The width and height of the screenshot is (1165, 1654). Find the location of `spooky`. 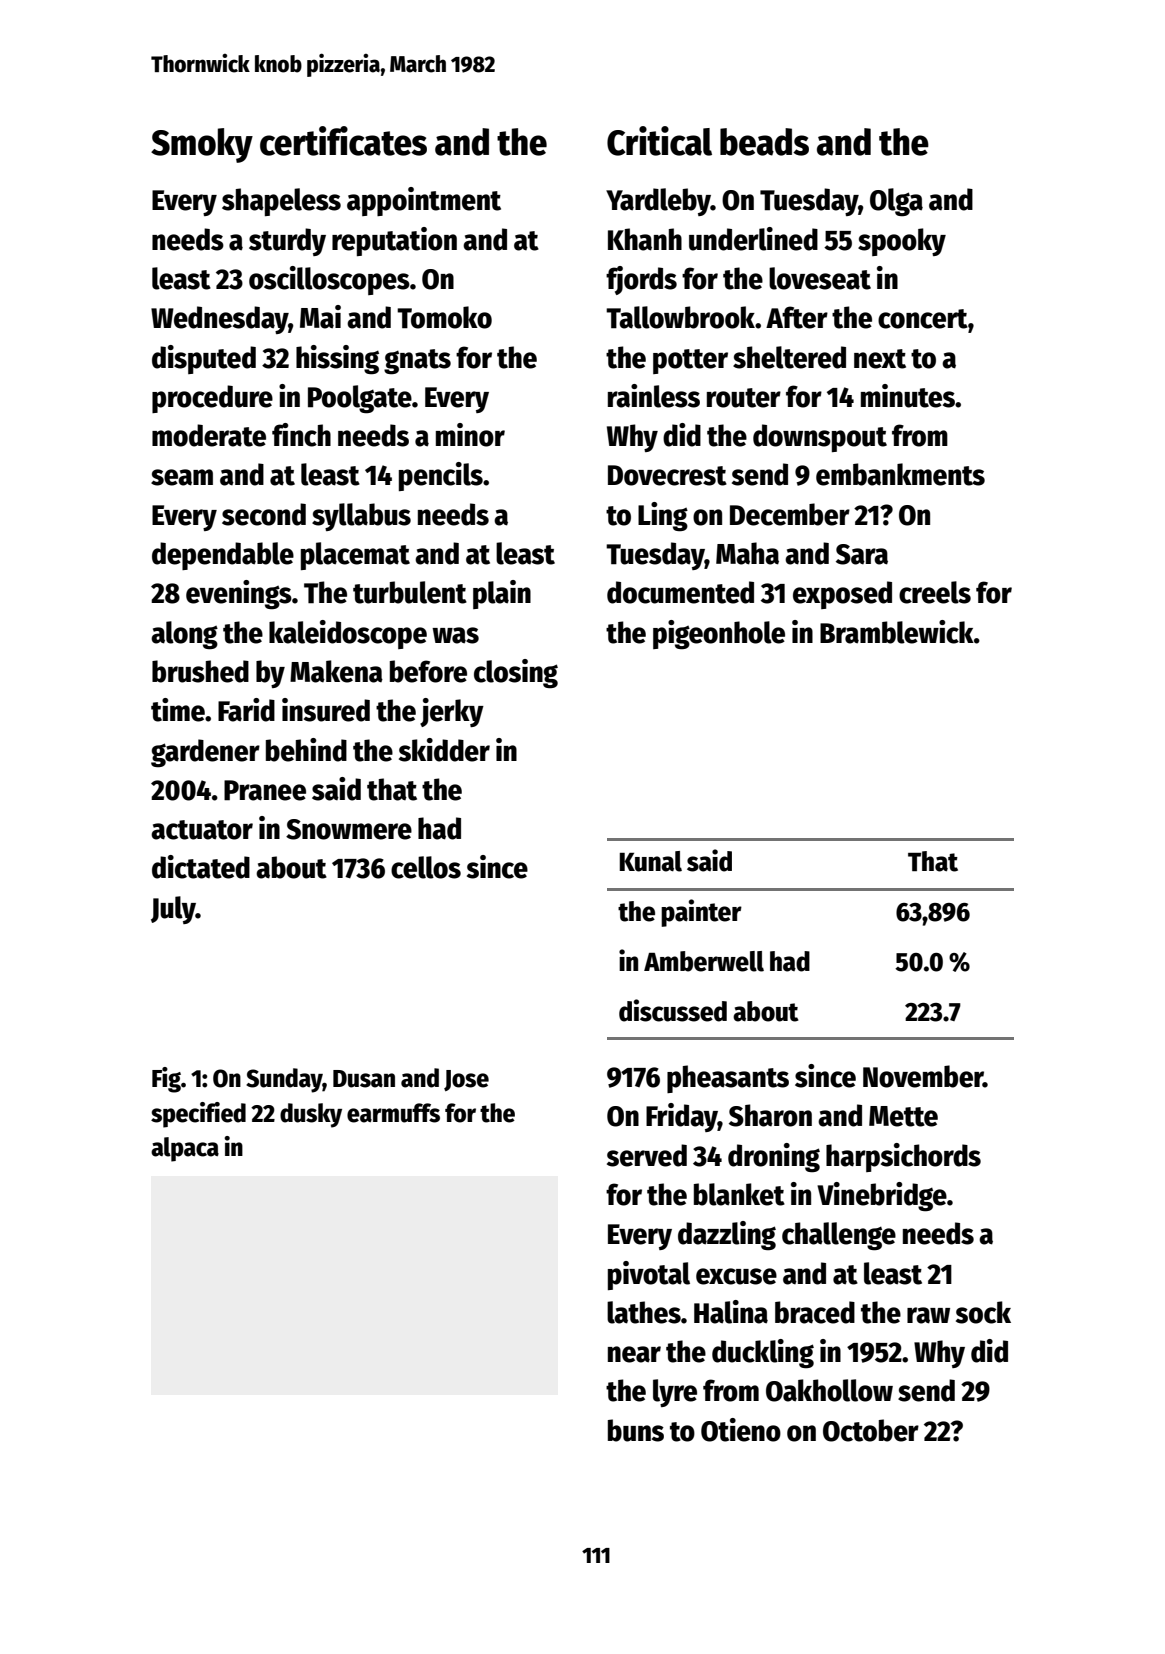

spooky is located at coordinates (902, 242).
